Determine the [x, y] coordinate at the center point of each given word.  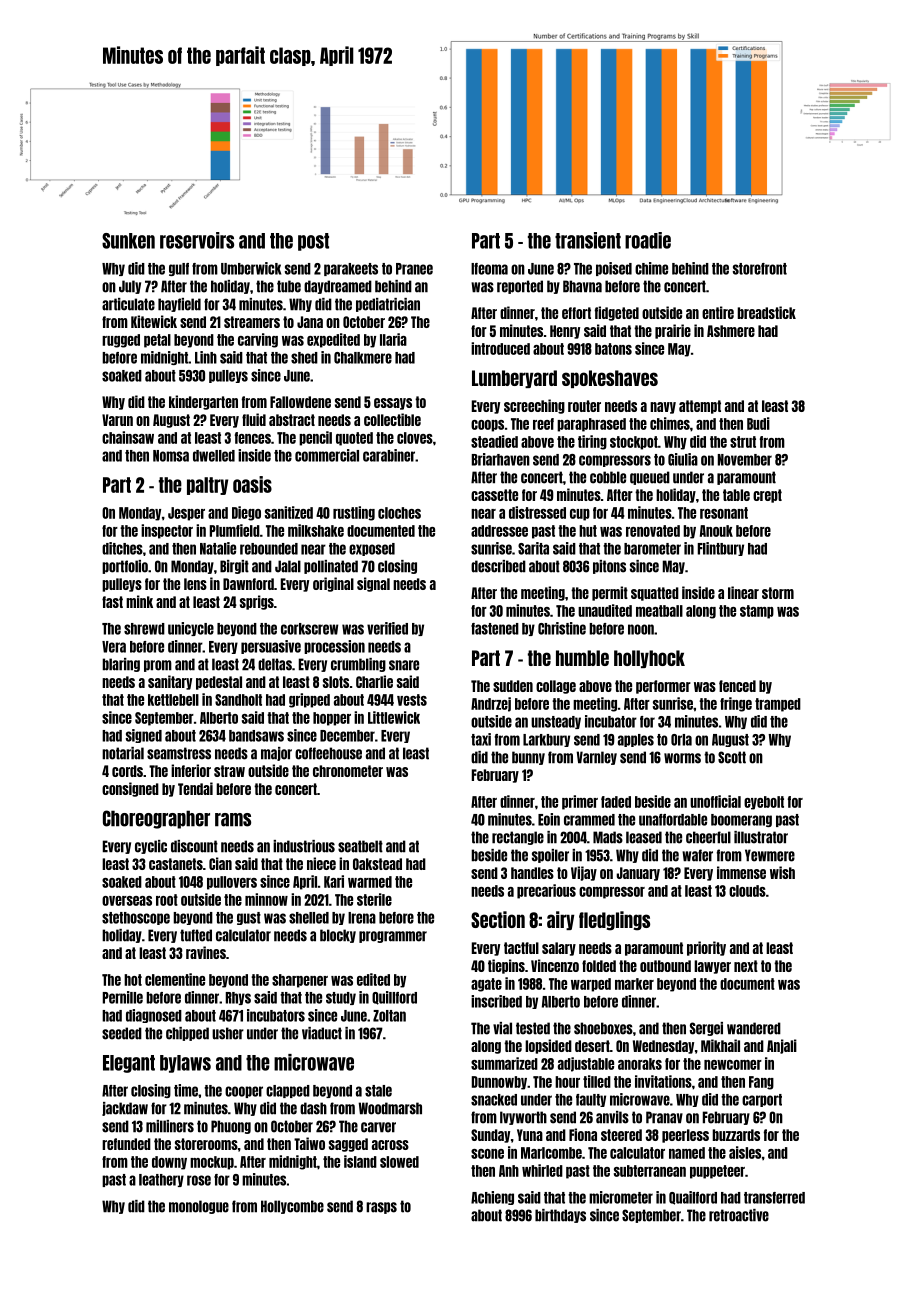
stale [378, 1091]
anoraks [640, 1064]
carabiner [389, 455]
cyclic [151, 847]
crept [767, 496]
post [313, 242]
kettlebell [173, 700]
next [746, 966]
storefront [760, 269]
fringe [736, 704]
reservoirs [197, 240]
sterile [374, 899]
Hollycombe [292, 1207]
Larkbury [546, 740]
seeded [122, 1033]
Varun [117, 420]
